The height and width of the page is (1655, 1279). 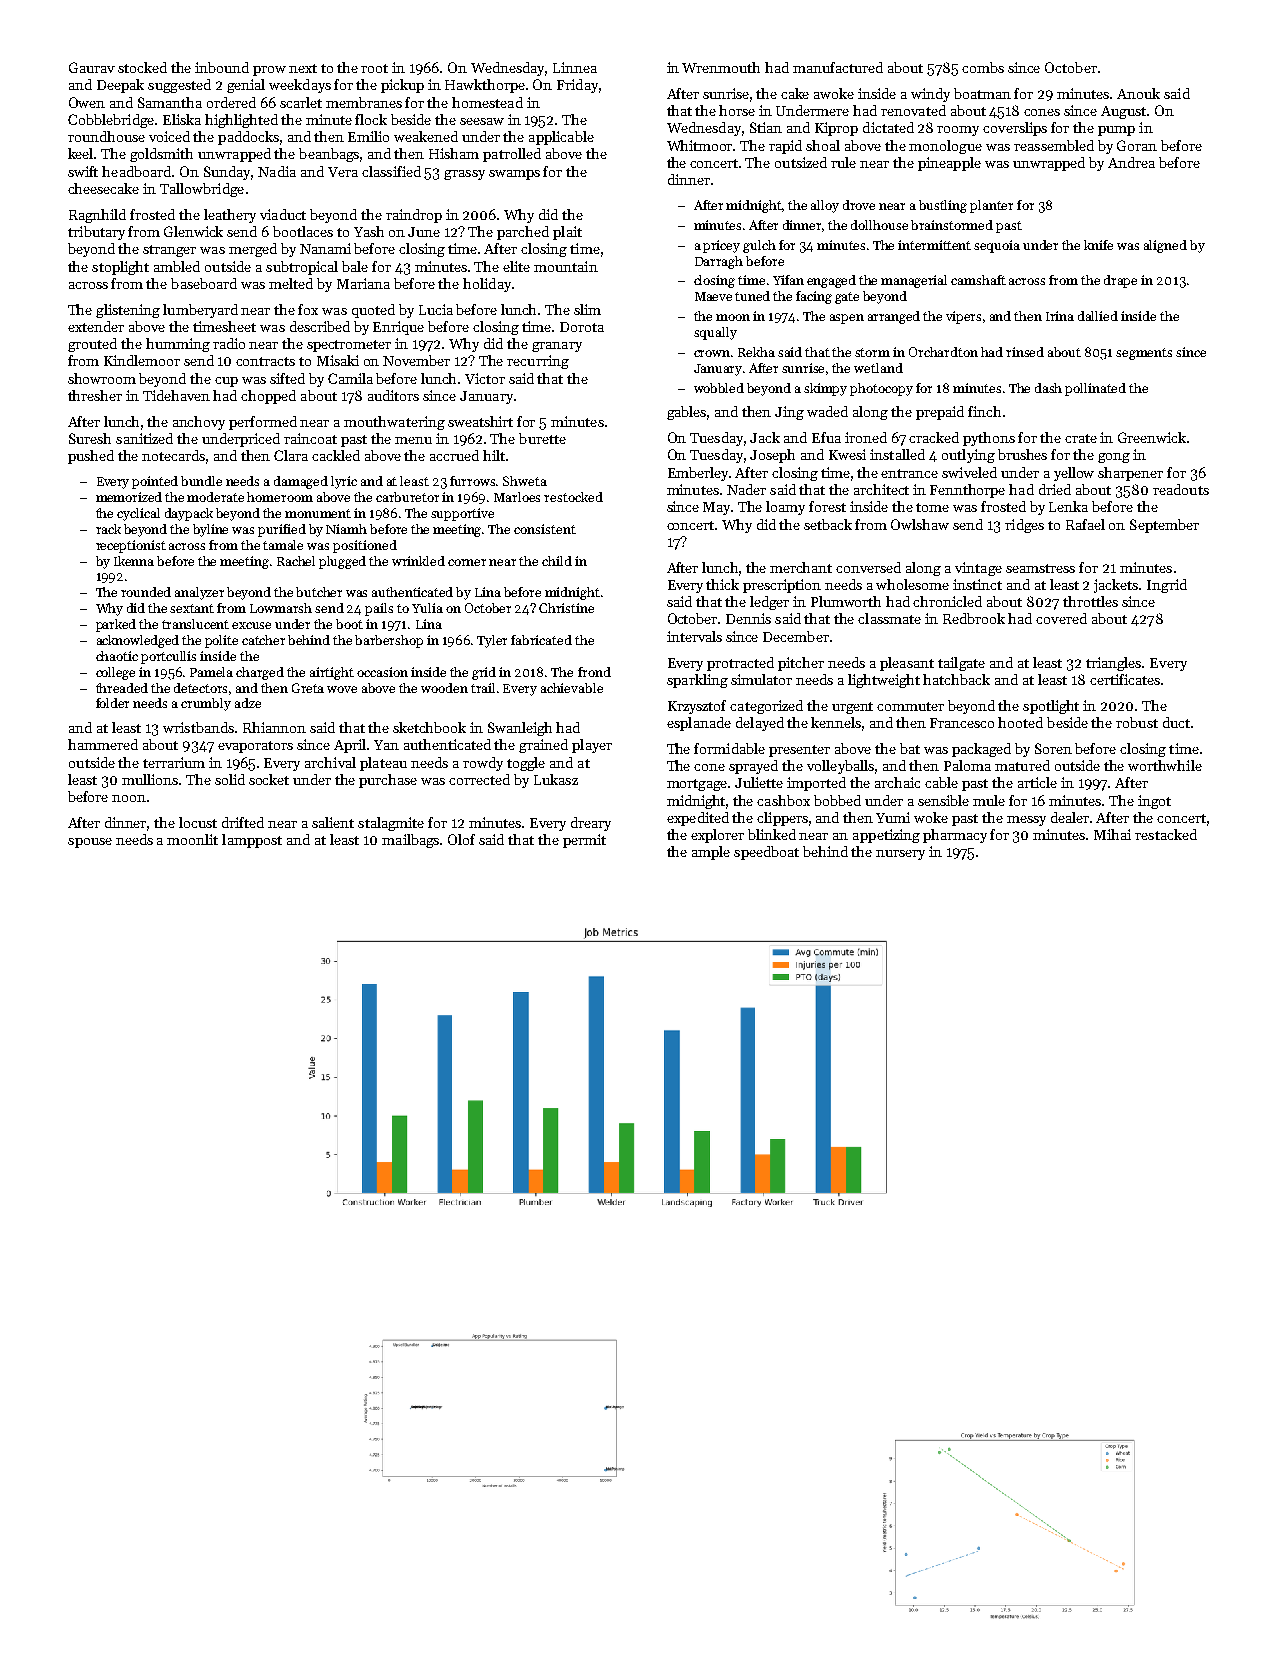 I want to click on sifted, so click(x=287, y=378).
